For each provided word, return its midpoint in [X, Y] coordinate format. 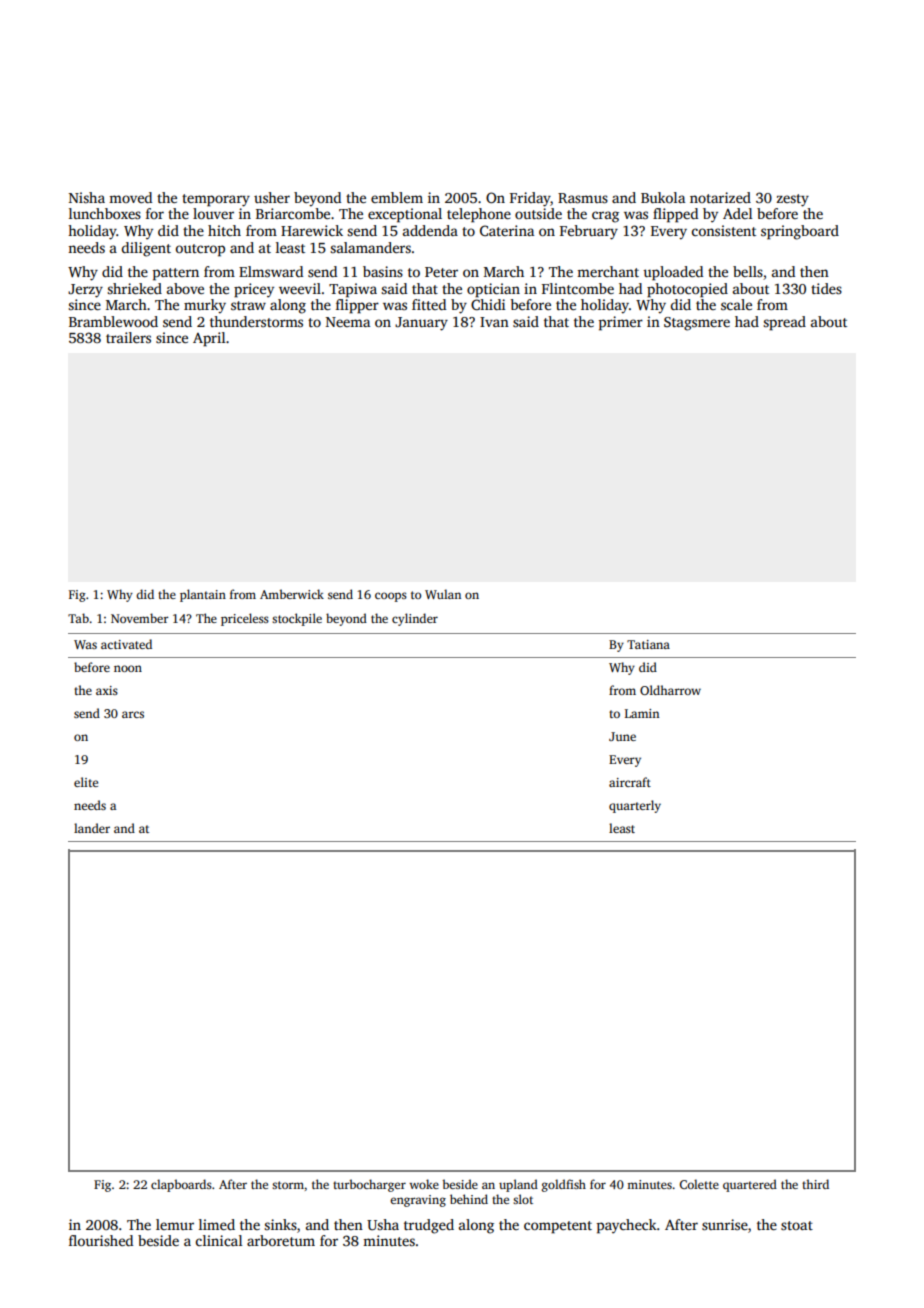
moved [130, 197]
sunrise [725, 1224]
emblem [397, 197]
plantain [203, 595]
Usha [383, 1224]
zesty [793, 200]
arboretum [281, 1240]
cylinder [415, 619]
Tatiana [648, 644]
